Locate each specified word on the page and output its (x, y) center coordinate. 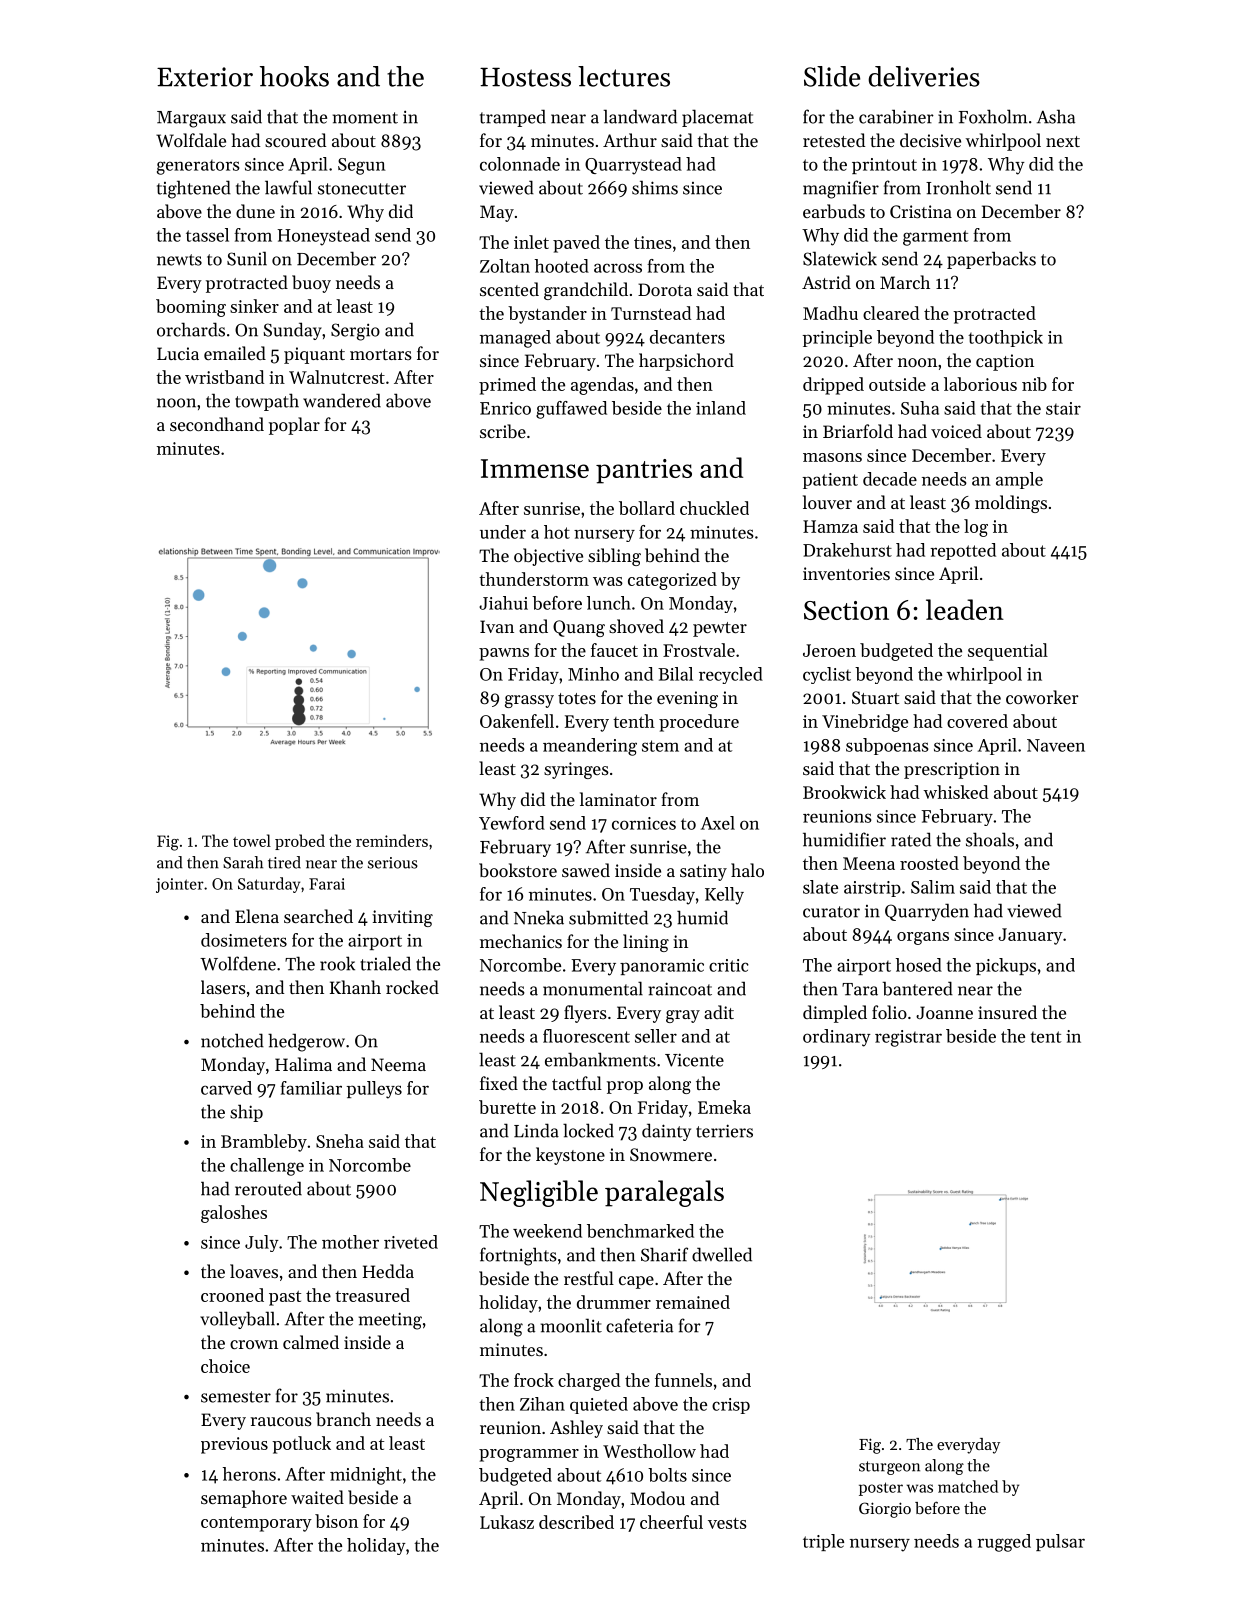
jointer (180, 885)
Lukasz (507, 1522)
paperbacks (991, 260)
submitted (608, 917)
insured (1007, 1012)
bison (336, 1521)
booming (191, 308)
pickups (1006, 966)
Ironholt (958, 187)
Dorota (665, 289)
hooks (294, 76)
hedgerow (306, 1042)
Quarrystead (633, 166)
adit (719, 1012)
